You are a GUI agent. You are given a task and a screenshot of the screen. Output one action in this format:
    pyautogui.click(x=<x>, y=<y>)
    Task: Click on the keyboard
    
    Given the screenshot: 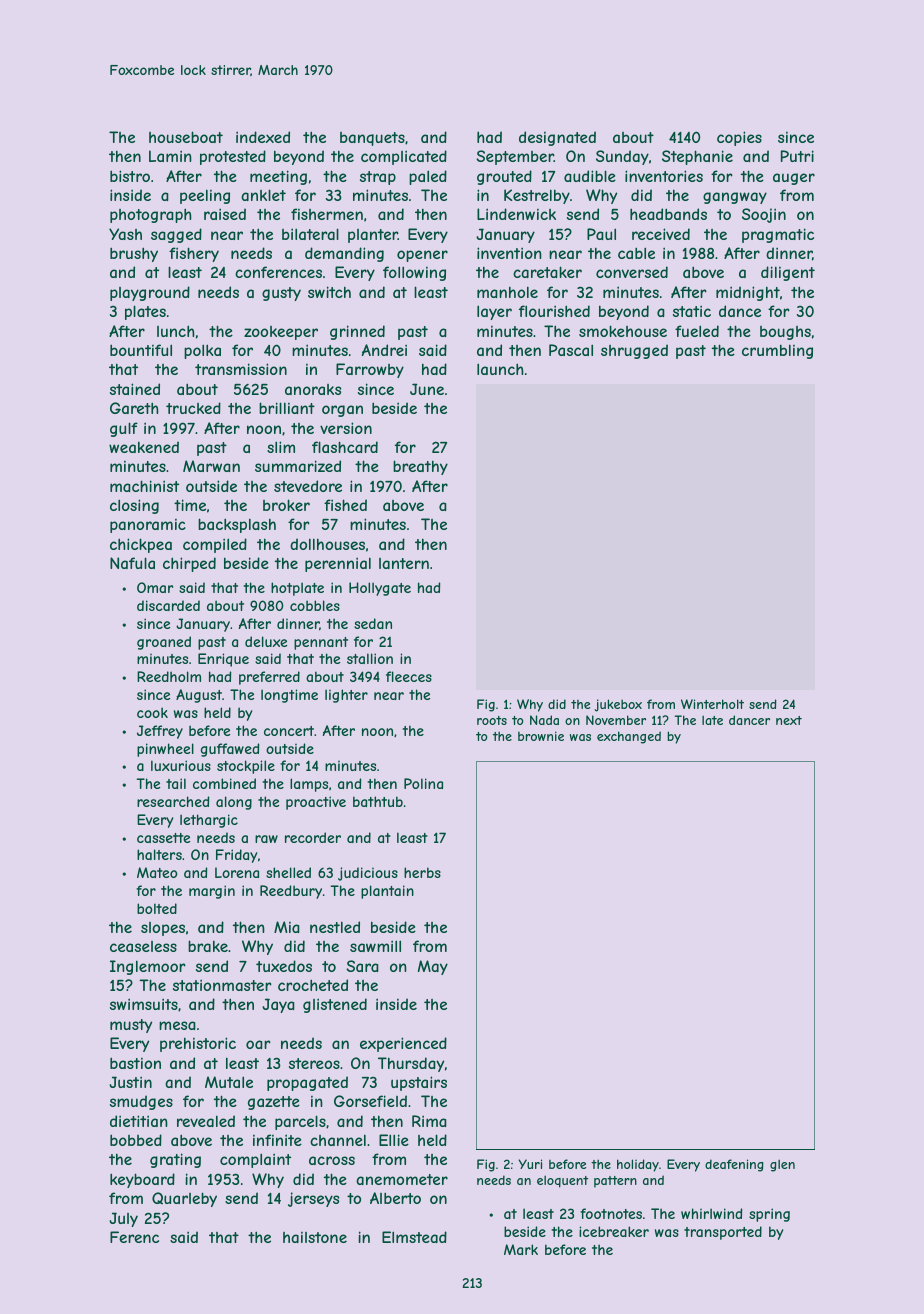 What is the action you would take?
    pyautogui.click(x=142, y=1180)
